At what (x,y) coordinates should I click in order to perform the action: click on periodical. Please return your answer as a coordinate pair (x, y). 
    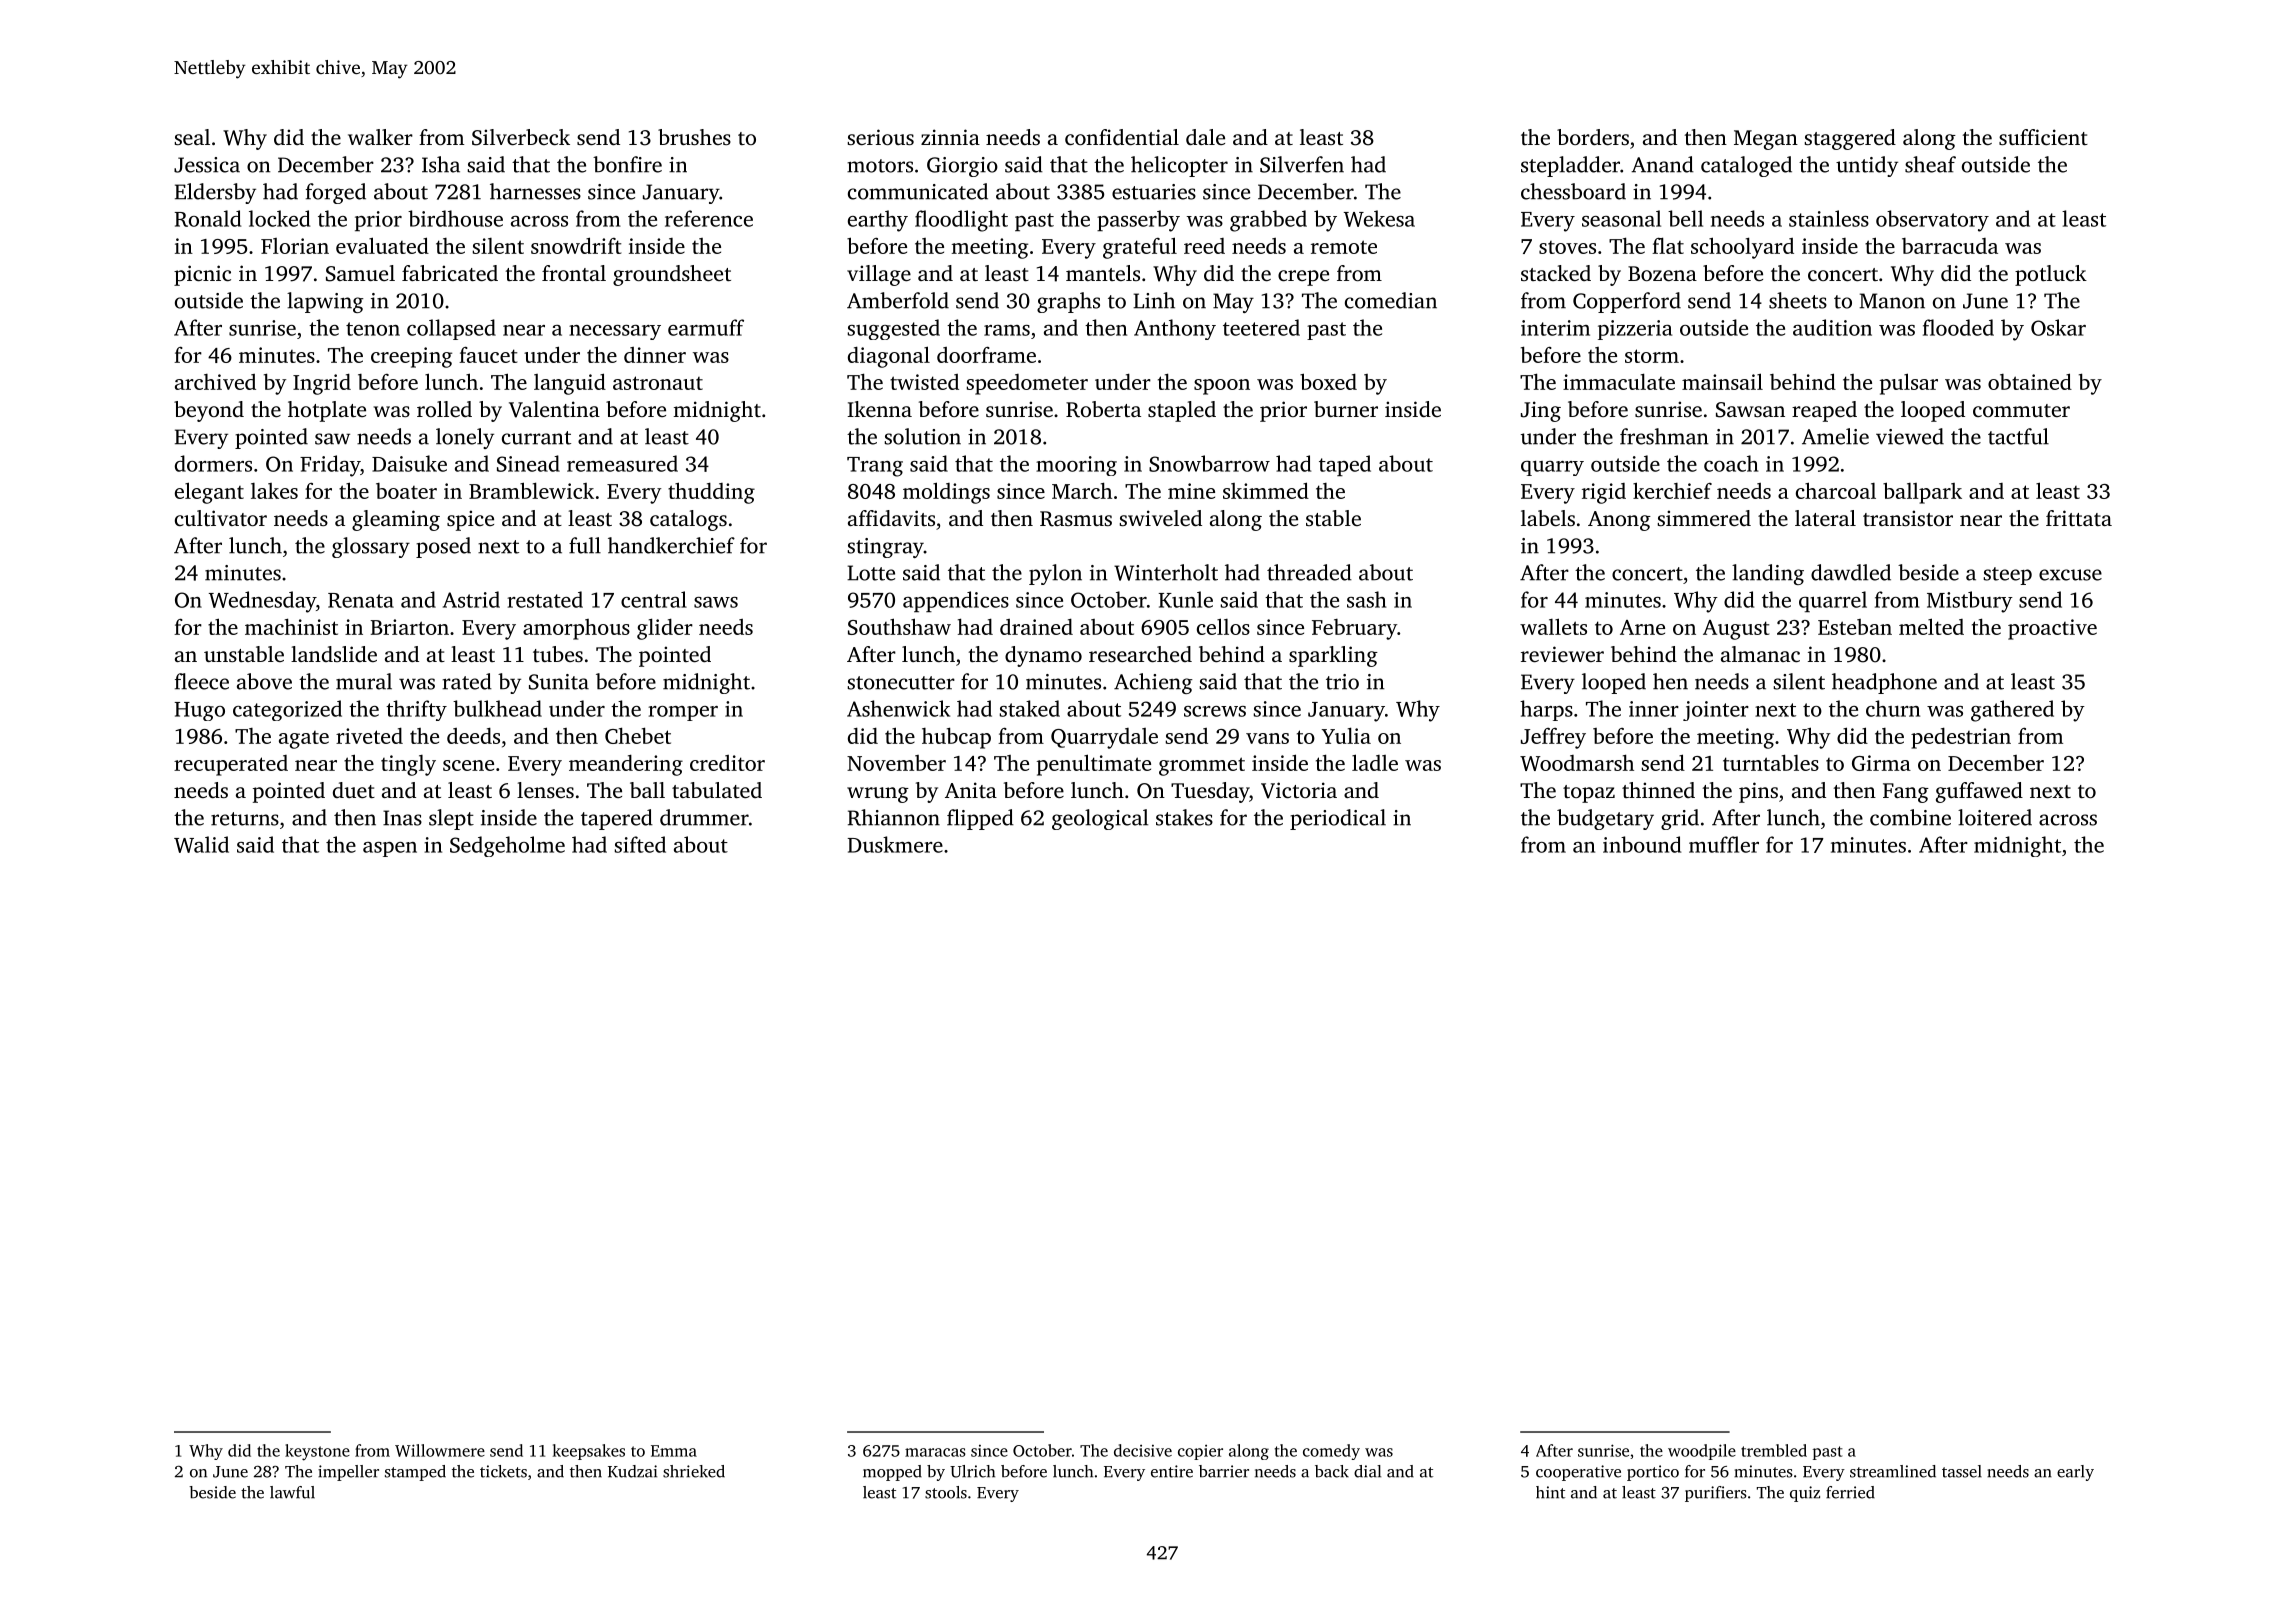
    Looking at the image, I should click on (1338, 819).
